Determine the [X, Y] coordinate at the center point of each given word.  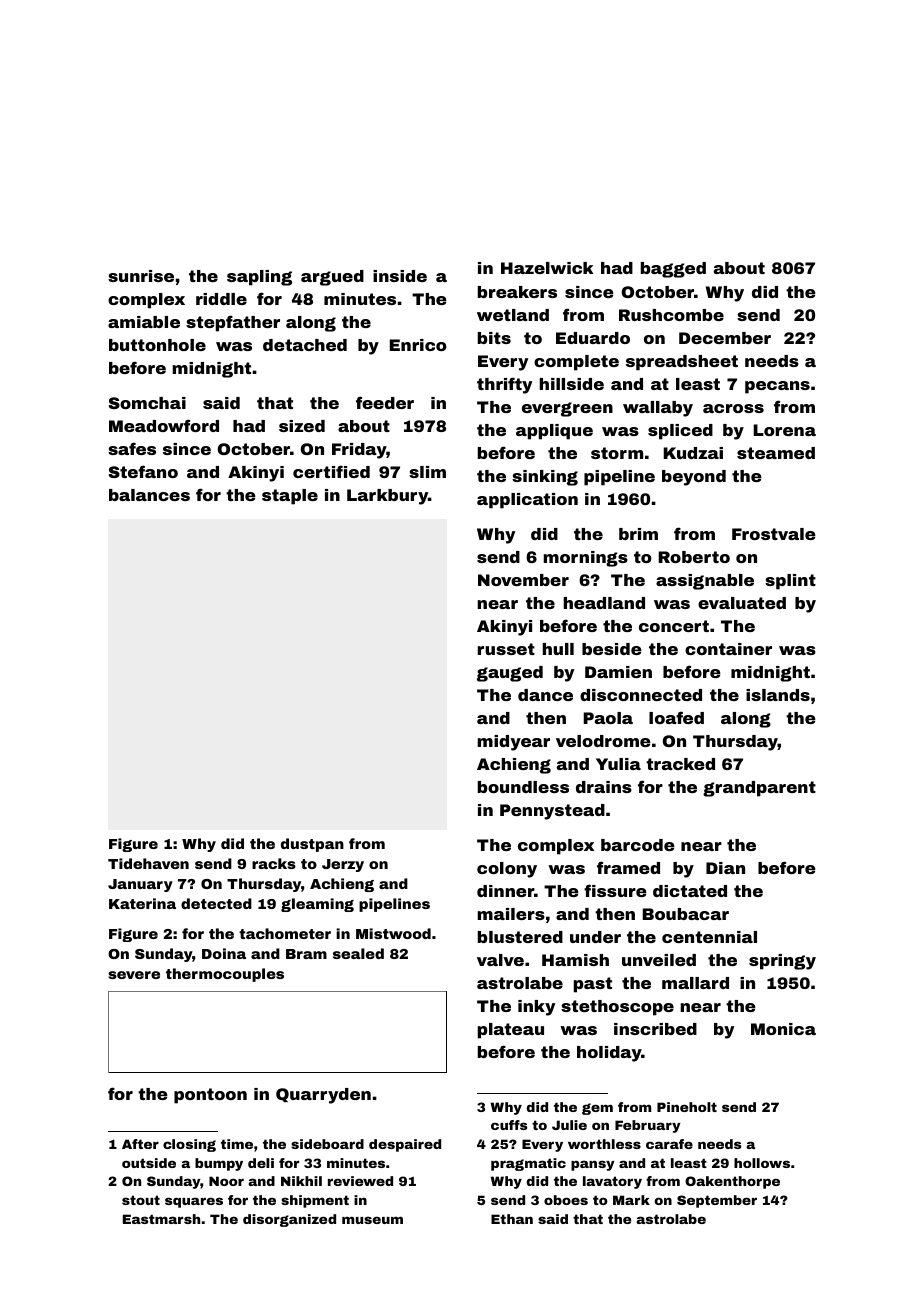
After [140, 1144]
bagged [673, 270]
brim [638, 534]
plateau [511, 1031]
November [523, 580]
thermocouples [225, 975]
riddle [221, 299]
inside [400, 276]
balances [149, 495]
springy [782, 962]
